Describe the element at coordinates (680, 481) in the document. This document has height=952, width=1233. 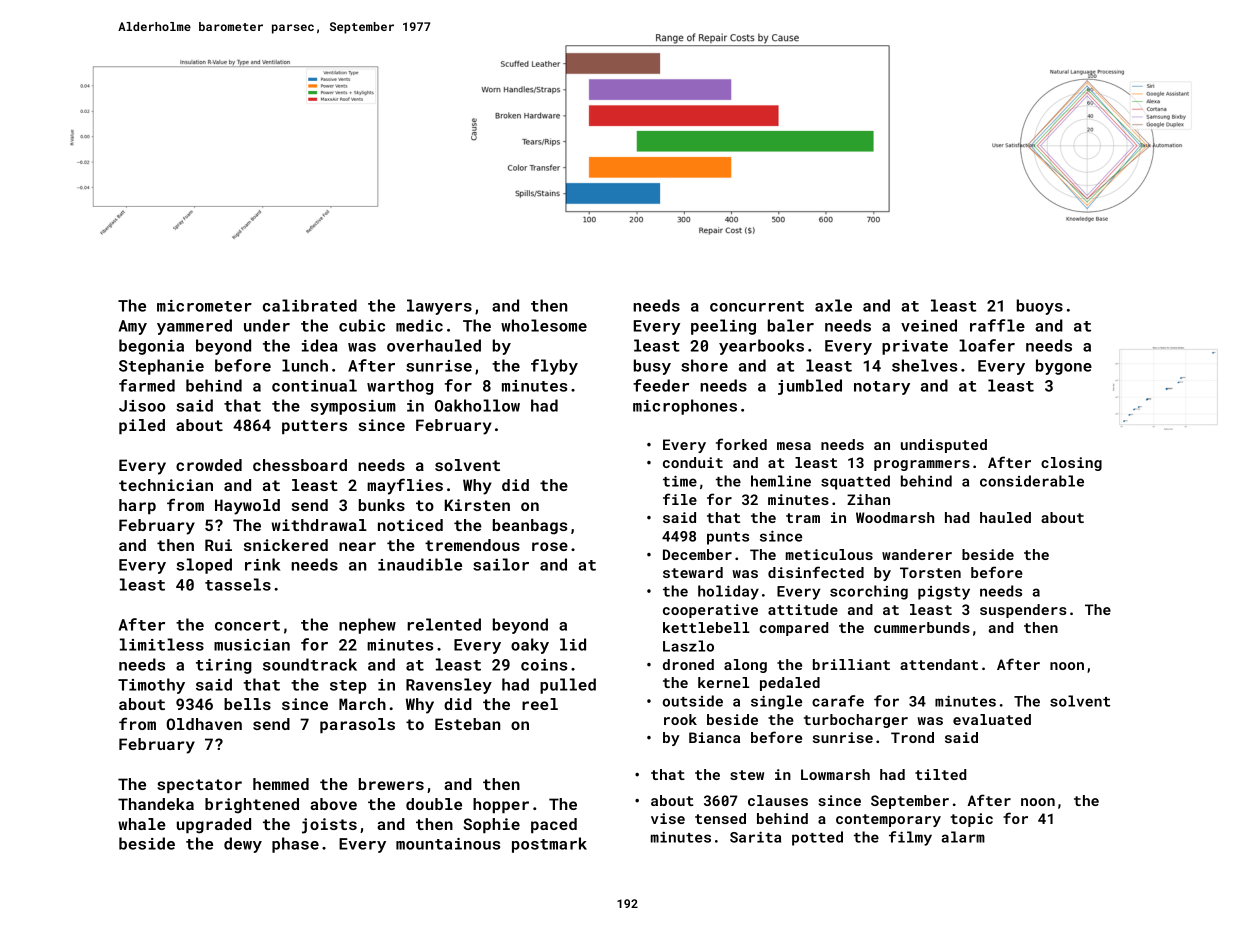
I see `time` at that location.
